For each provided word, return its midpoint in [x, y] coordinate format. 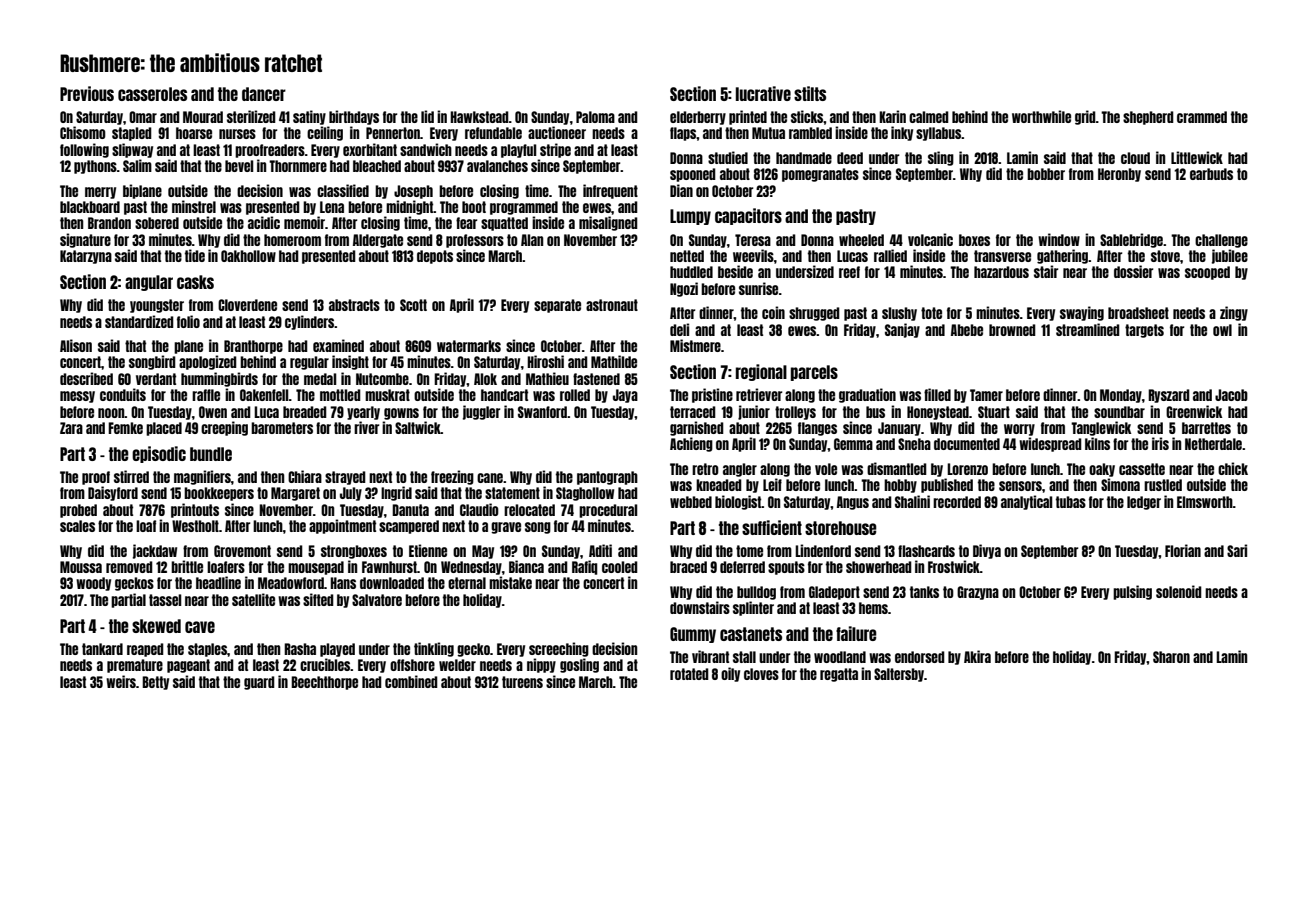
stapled [132, 134]
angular [149, 283]
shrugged [814, 314]
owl [1222, 330]
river [366, 427]
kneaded [719, 485]
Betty [155, 683]
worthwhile [1041, 116]
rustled [1163, 485]
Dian [681, 190]
